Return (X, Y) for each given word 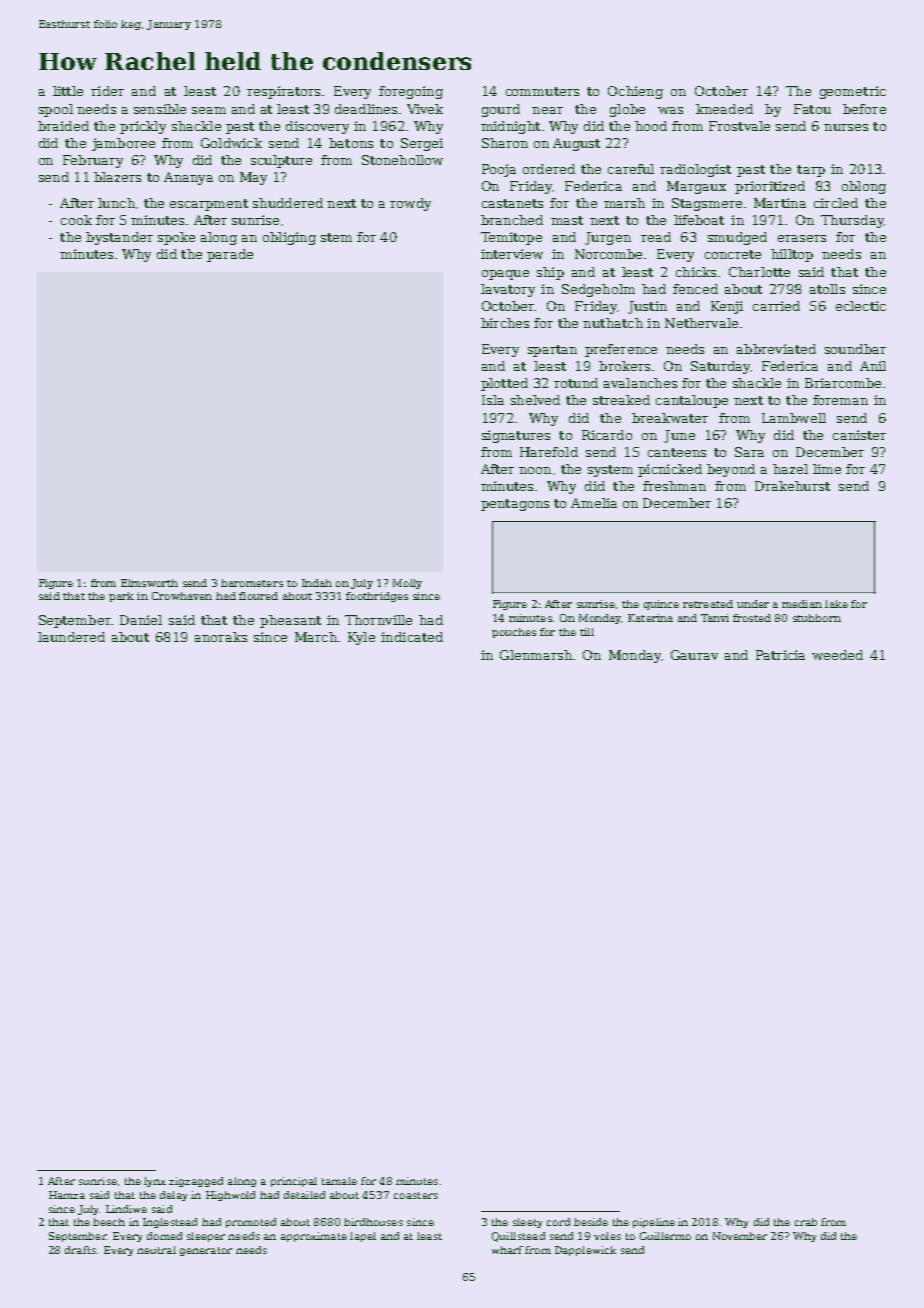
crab (806, 1222)
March (316, 637)
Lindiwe (126, 1209)
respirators (283, 92)
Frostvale (739, 126)
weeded (837, 655)
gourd (501, 110)
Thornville (378, 620)
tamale (339, 1181)
